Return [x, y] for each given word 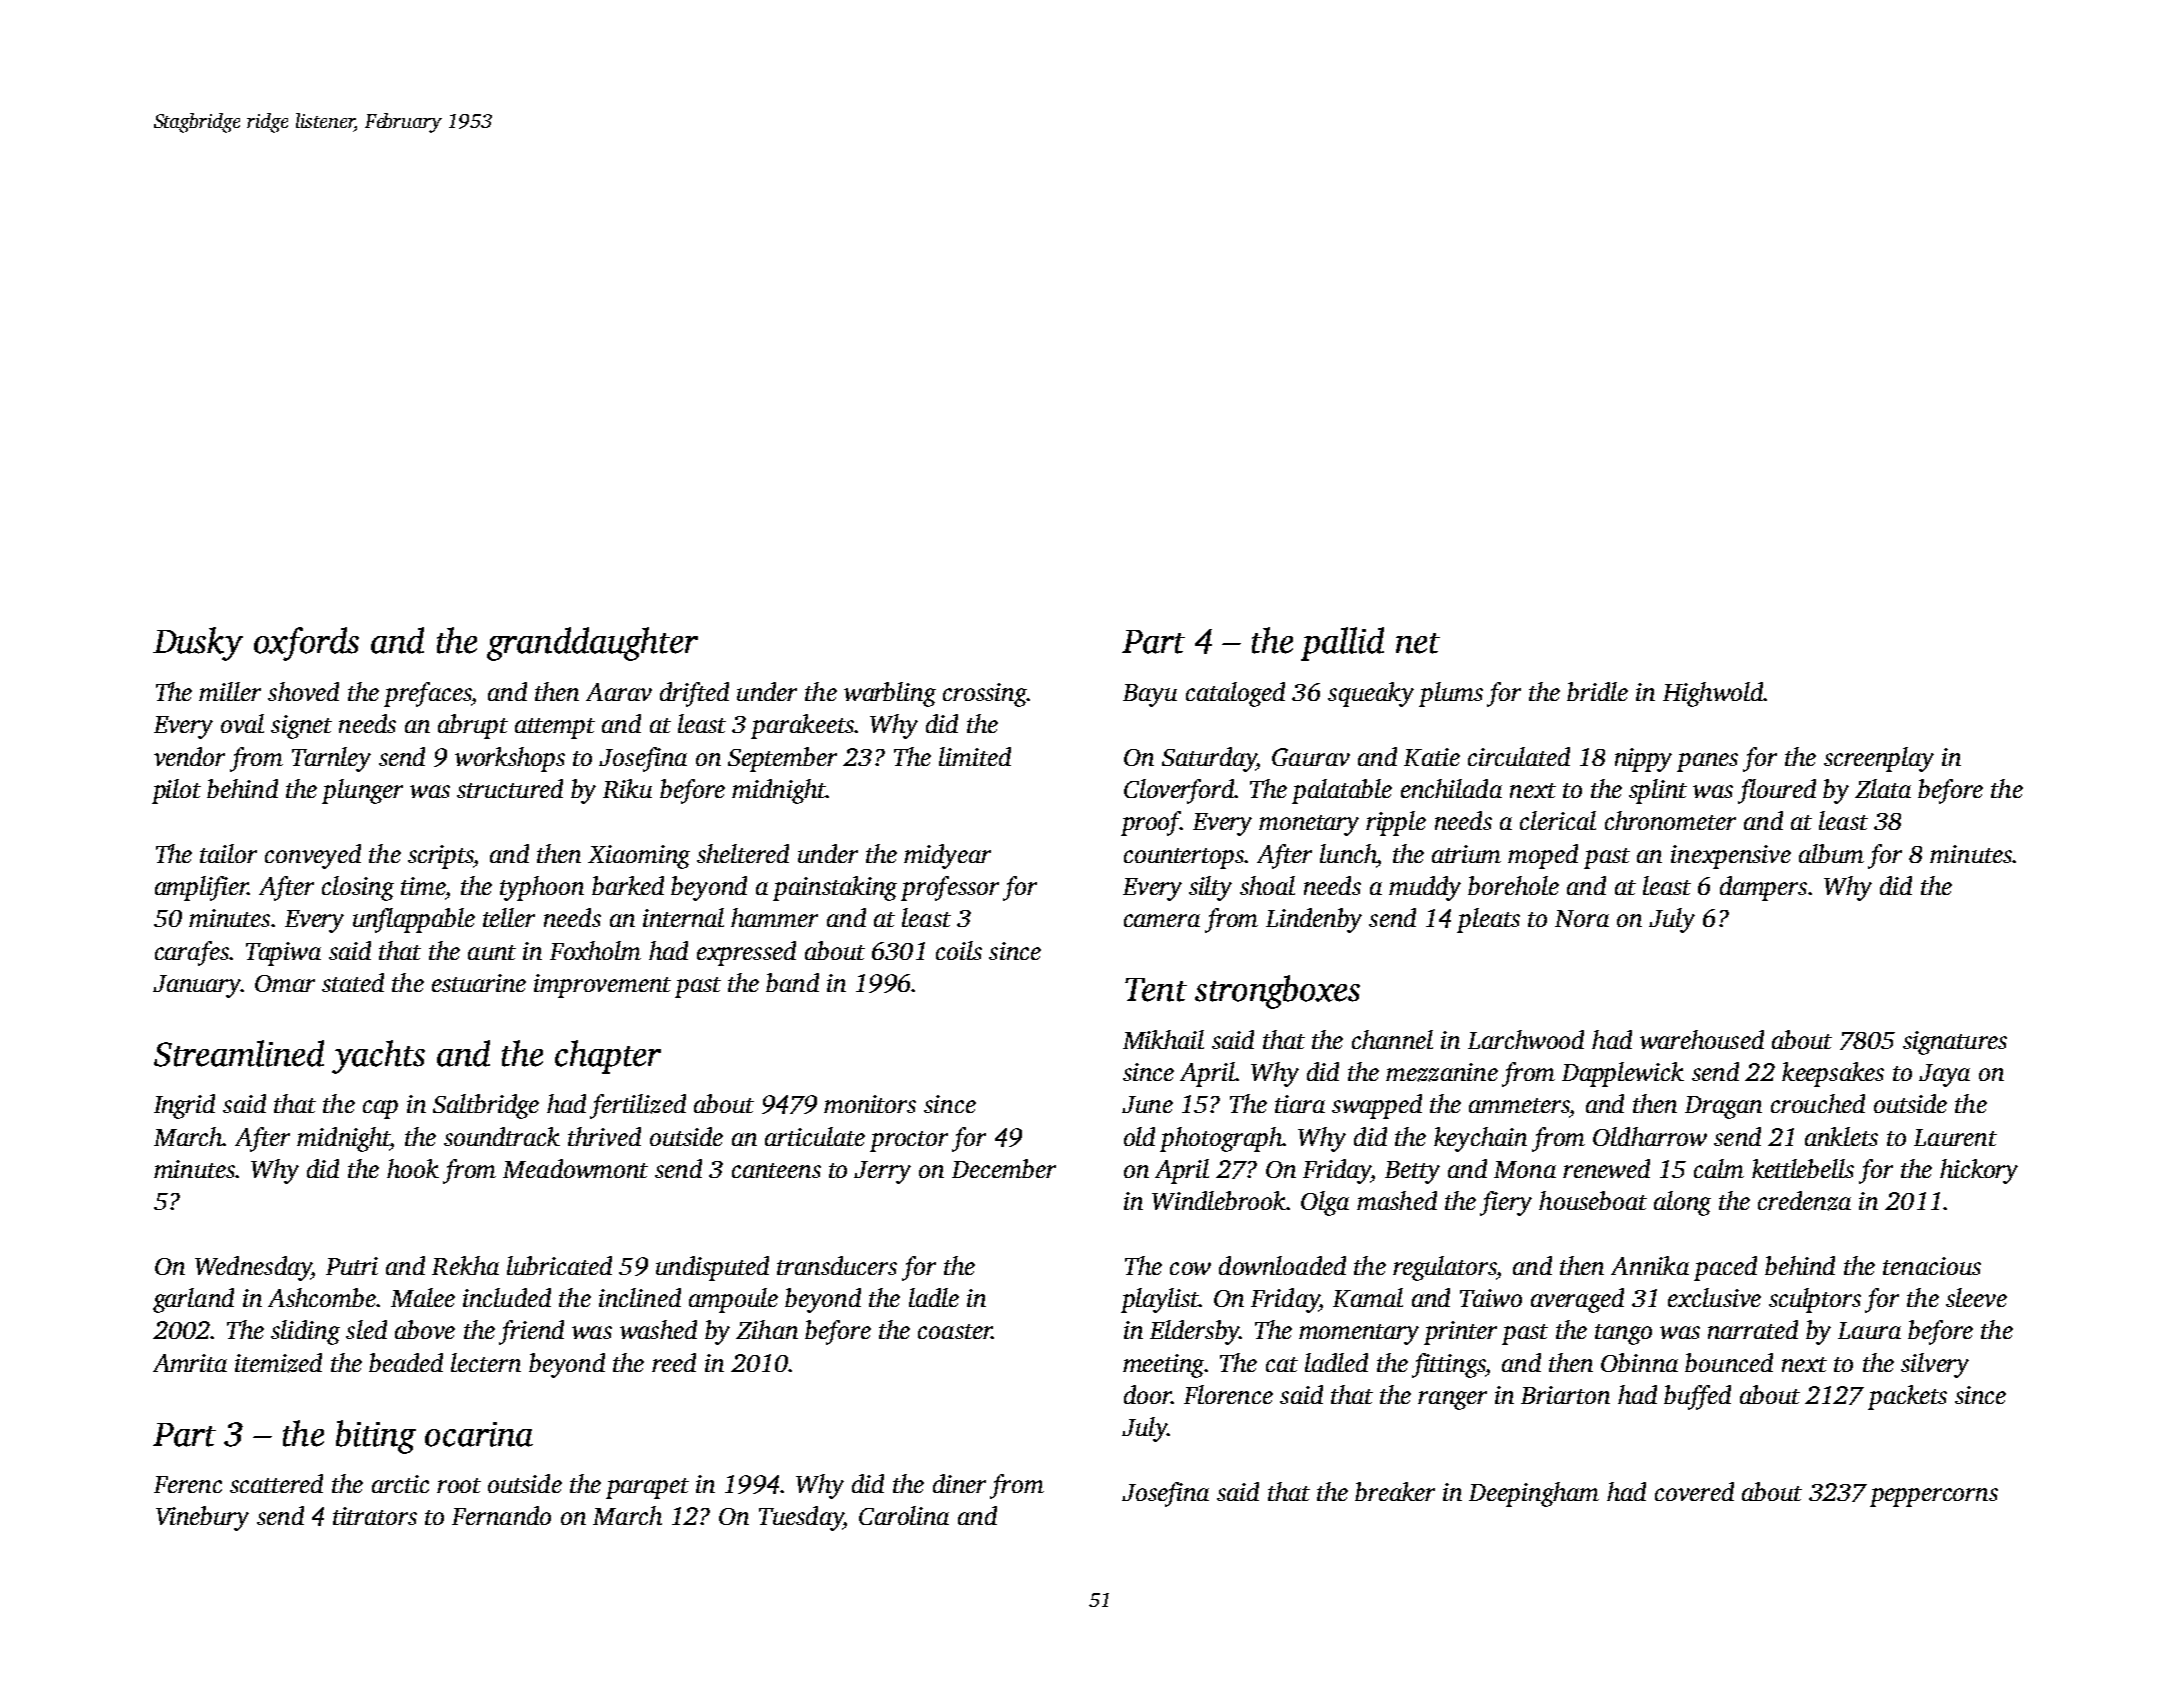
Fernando [501, 1515]
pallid [1342, 644]
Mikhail [1163, 1039]
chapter [608, 1057]
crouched [1818, 1103]
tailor [228, 853]
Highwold [1713, 694]
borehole [1513, 885]
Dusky [198, 644]
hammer [774, 917]
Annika [1650, 1265]
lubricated [559, 1265]
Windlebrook [1219, 1200]
